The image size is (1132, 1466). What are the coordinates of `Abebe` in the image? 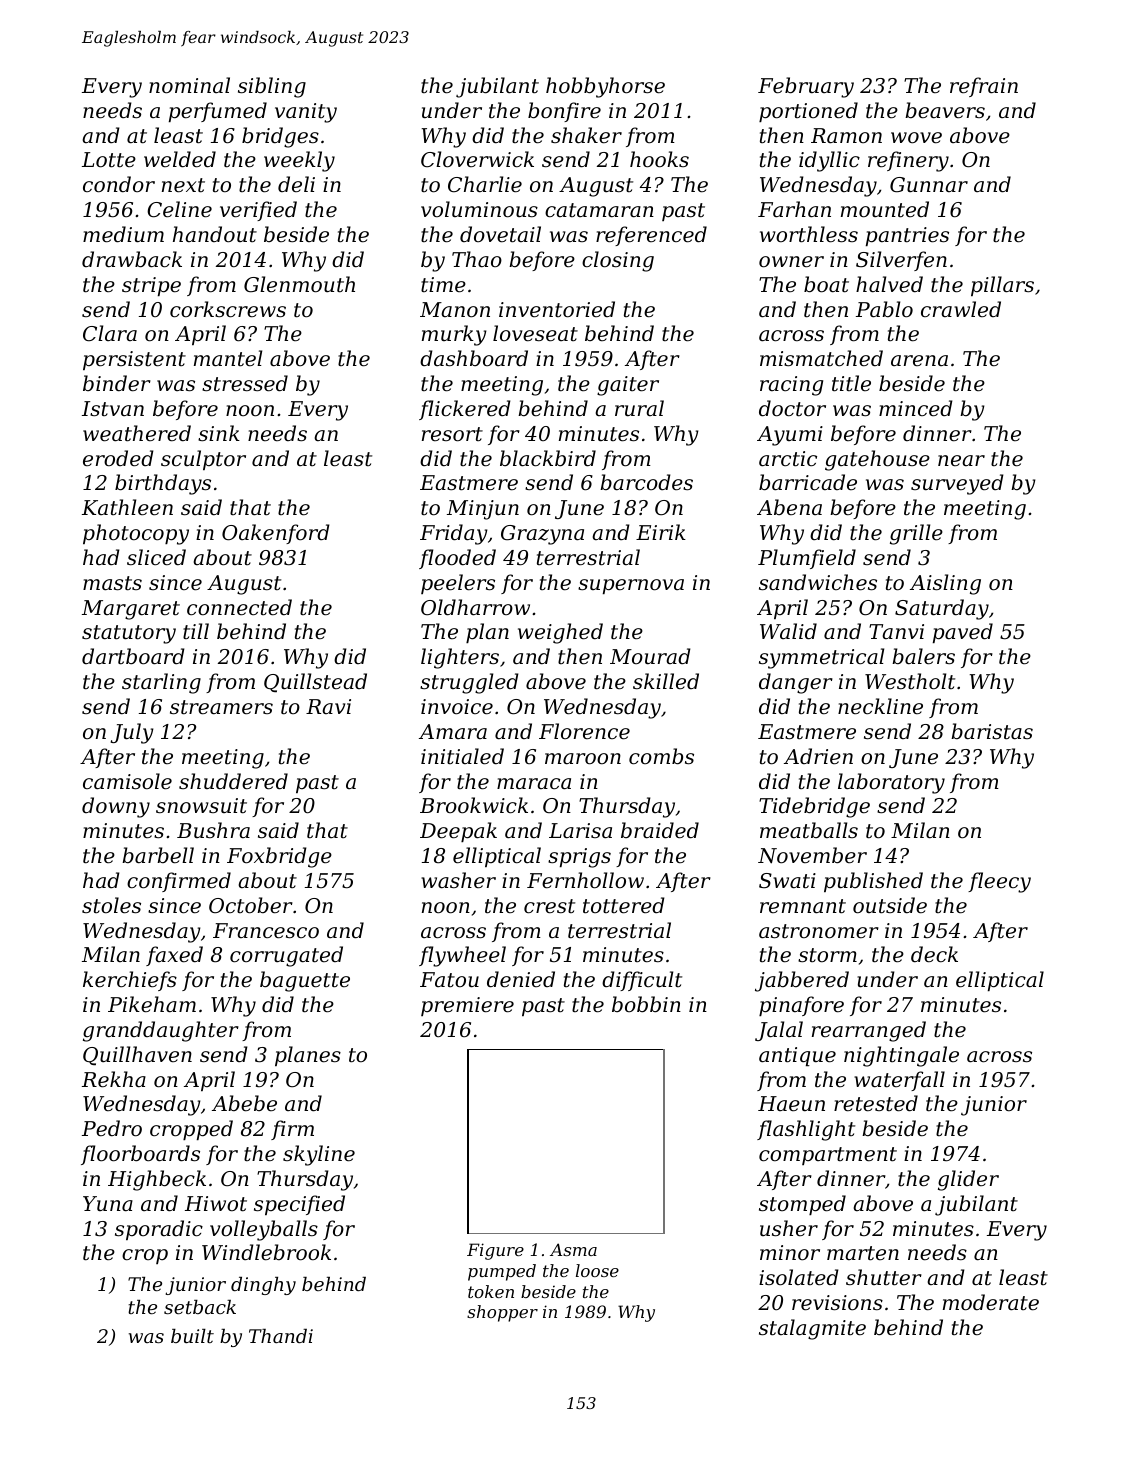 It's located at (244, 1103).
